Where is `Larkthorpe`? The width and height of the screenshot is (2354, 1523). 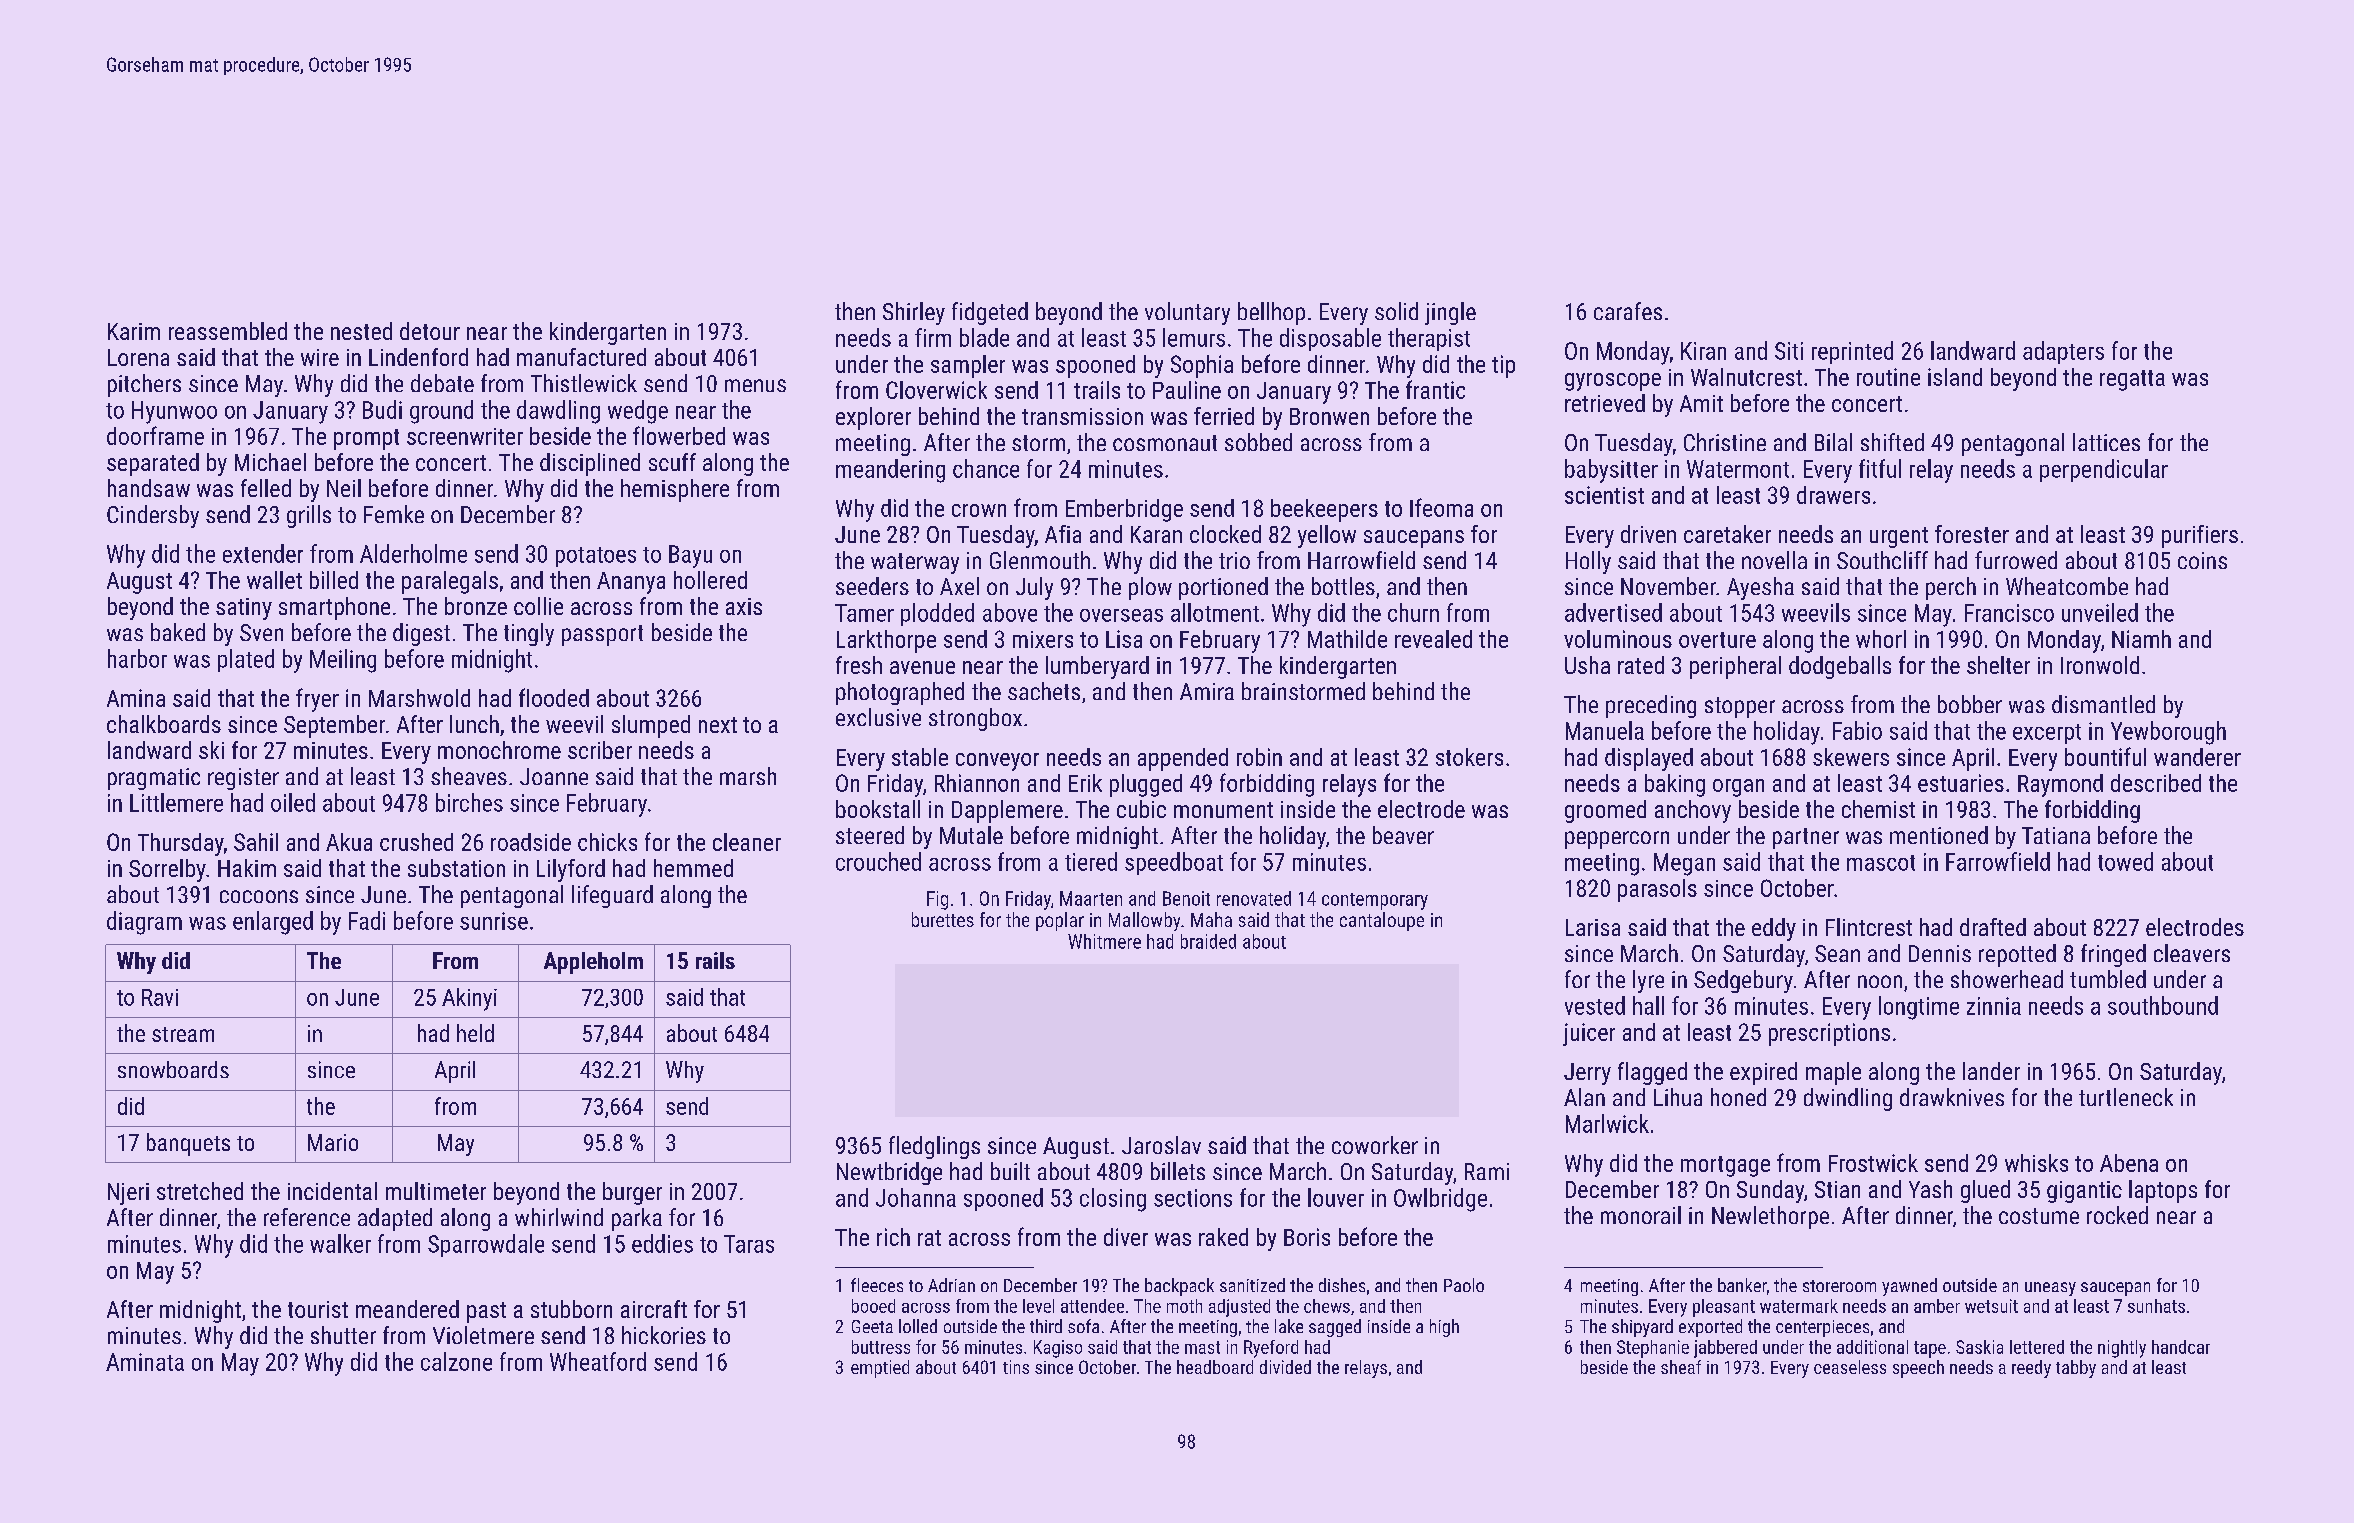
Larkthorpe is located at coordinates (886, 641).
